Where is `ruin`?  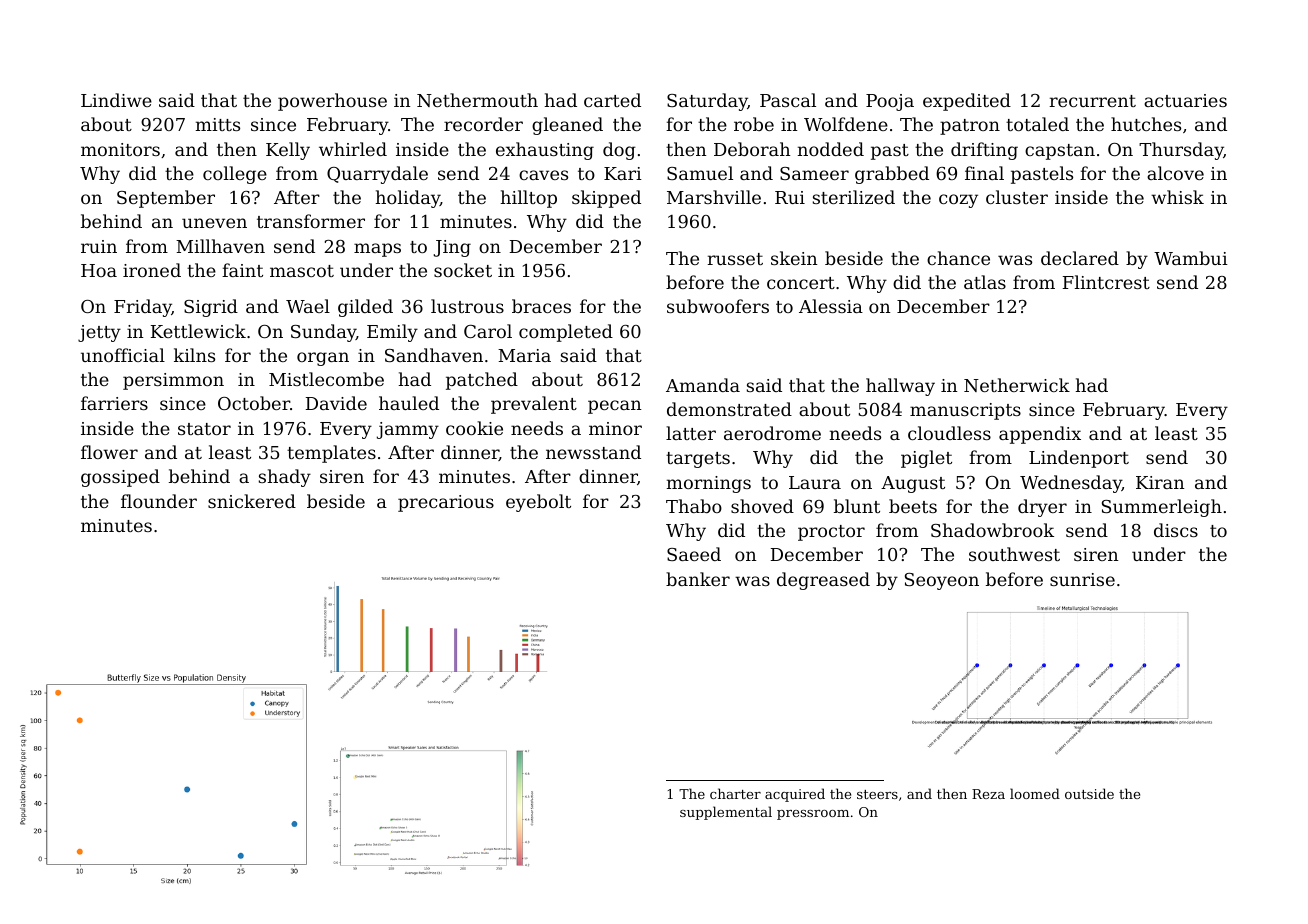 ruin is located at coordinates (99, 246).
